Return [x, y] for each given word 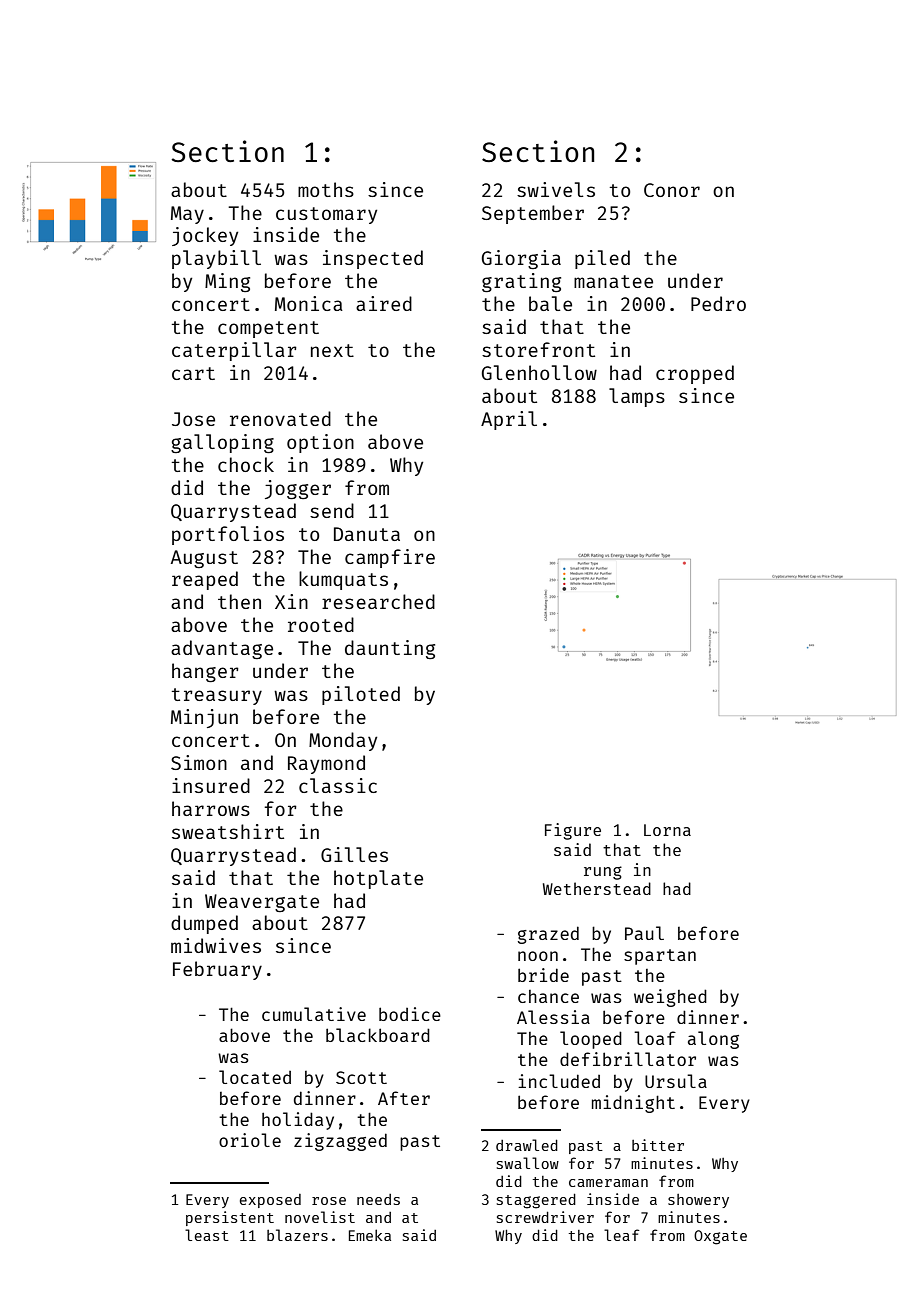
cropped [695, 374]
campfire [390, 558]
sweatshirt [228, 831]
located [255, 1077]
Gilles [354, 854]
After [404, 1098]
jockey [205, 236]
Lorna [667, 830]
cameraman [608, 1183]
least [207, 1235]
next [332, 350]
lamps [637, 397]
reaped [205, 580]
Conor [672, 190]
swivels [556, 189]
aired [384, 303]
